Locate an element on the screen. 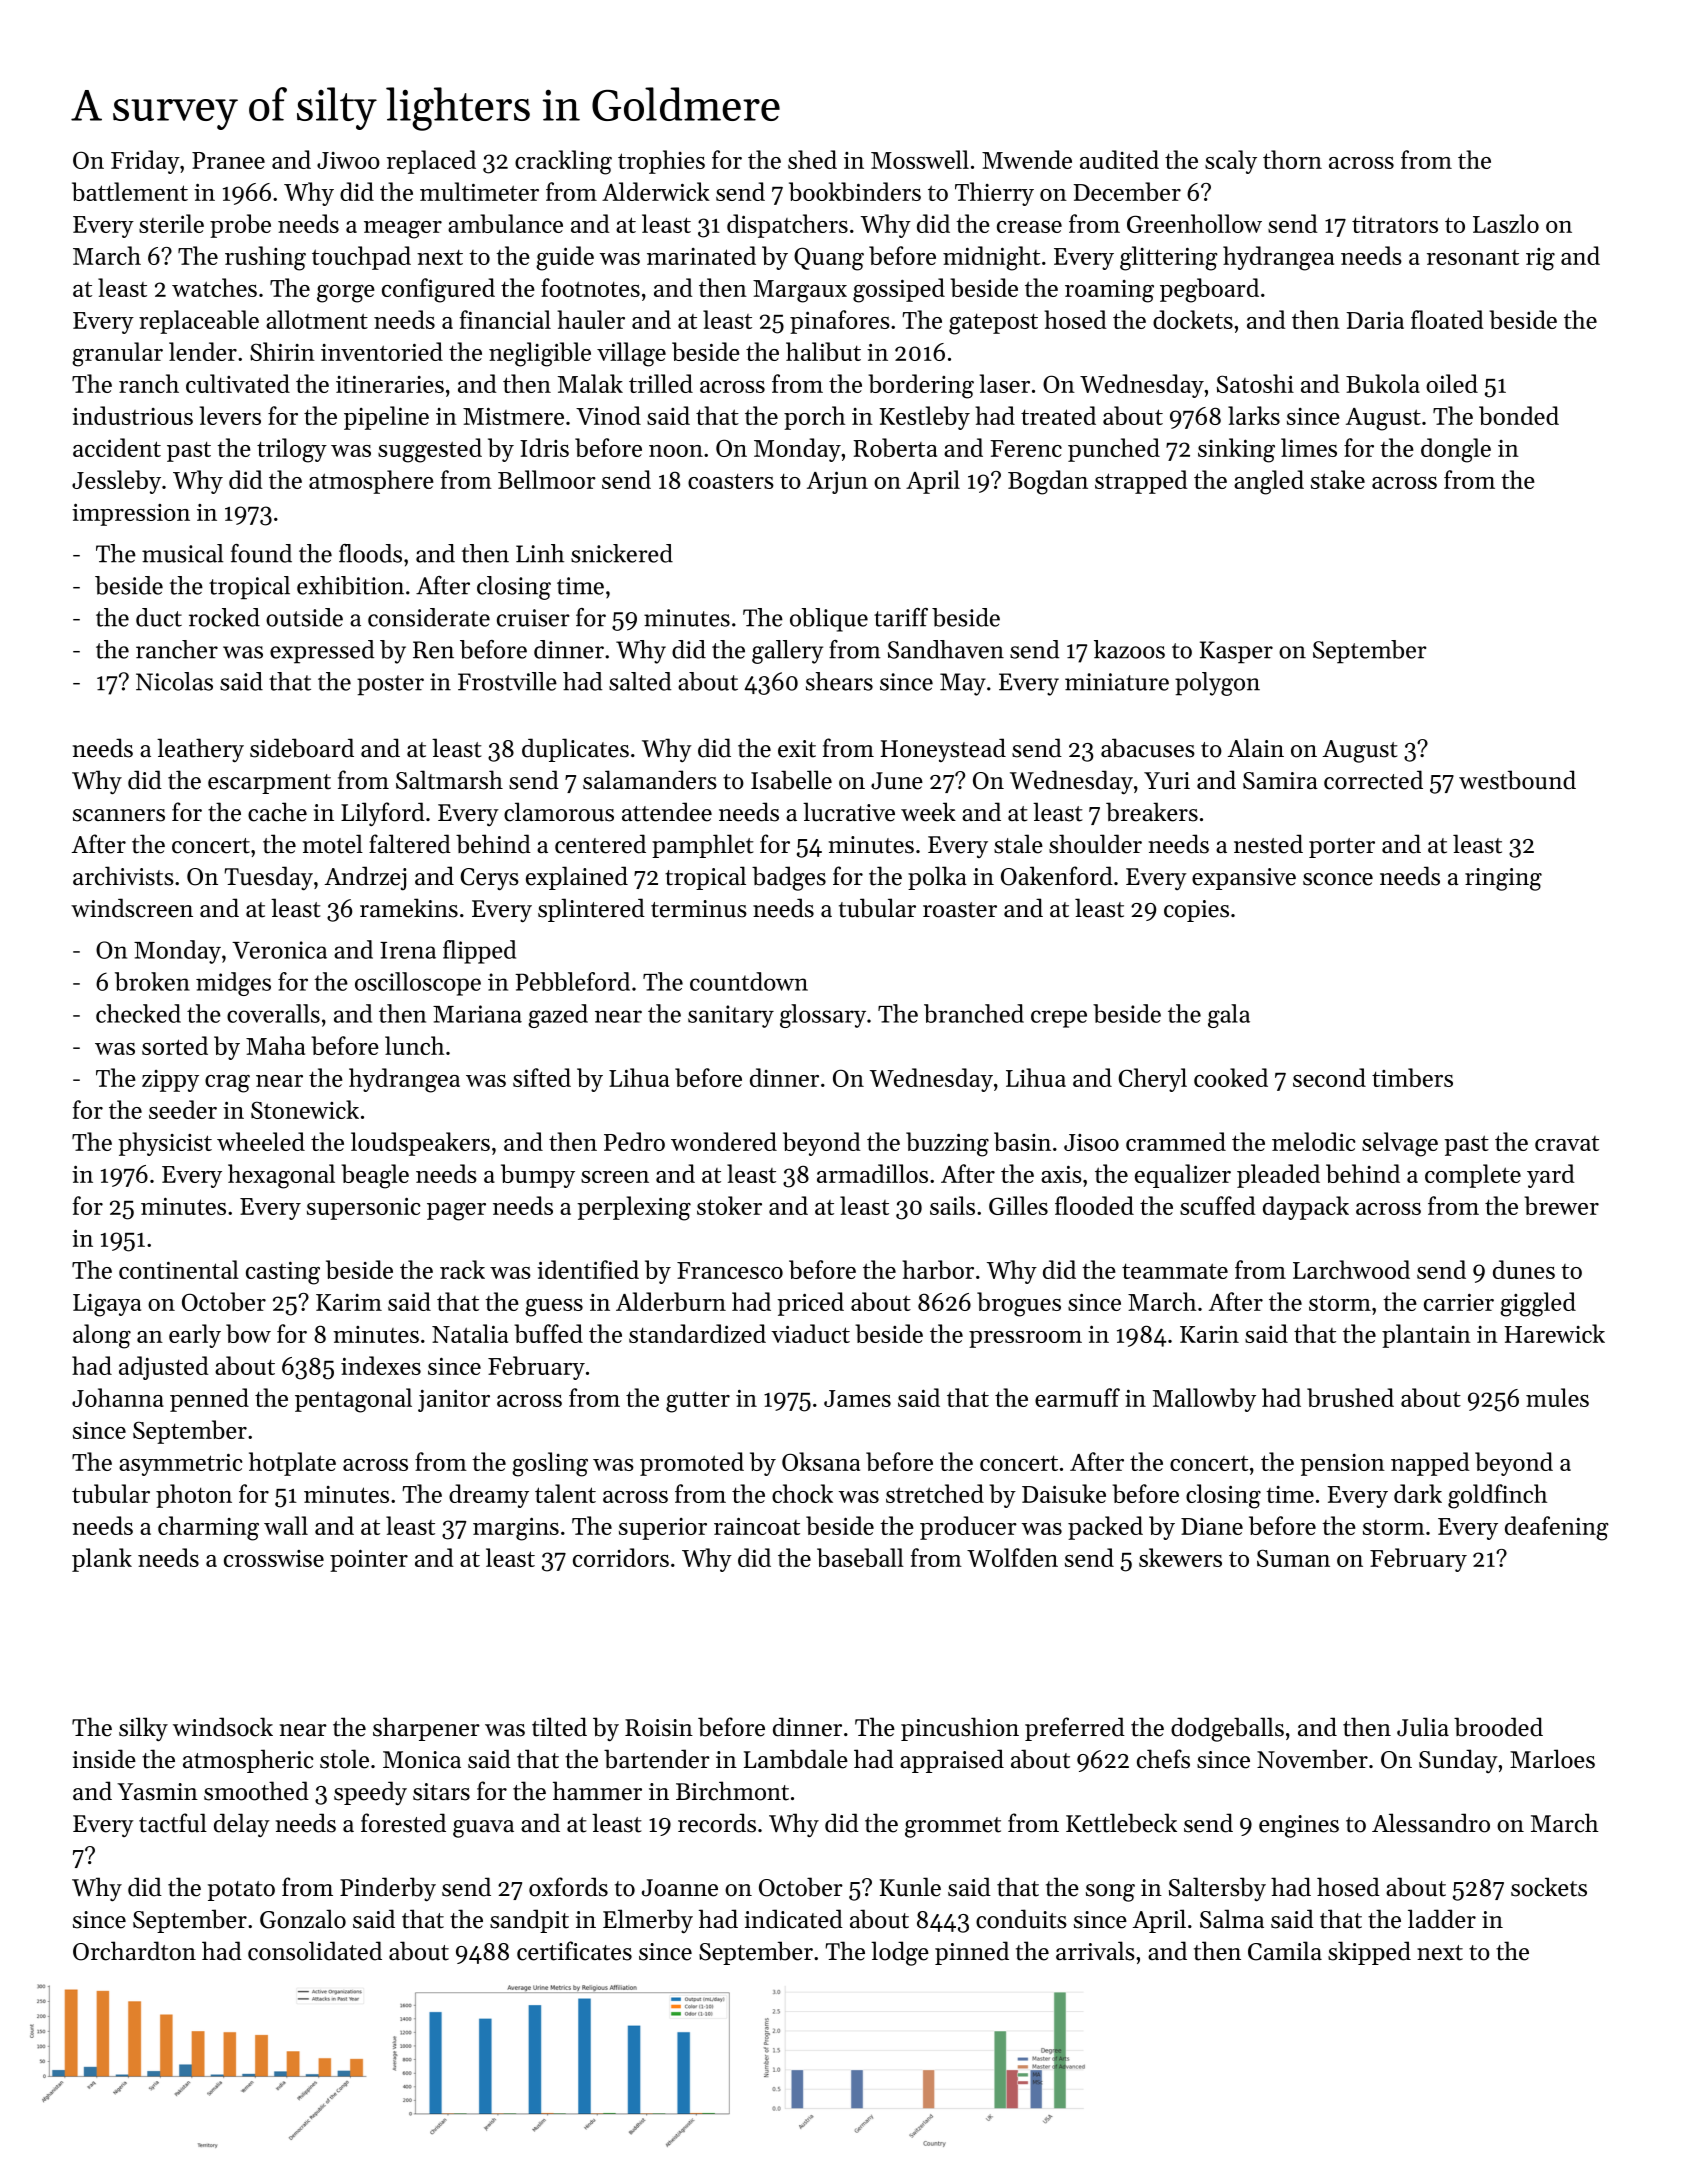 Image resolution: width=1683 pixels, height=2178 pixels. dark is located at coordinates (1418, 1493).
